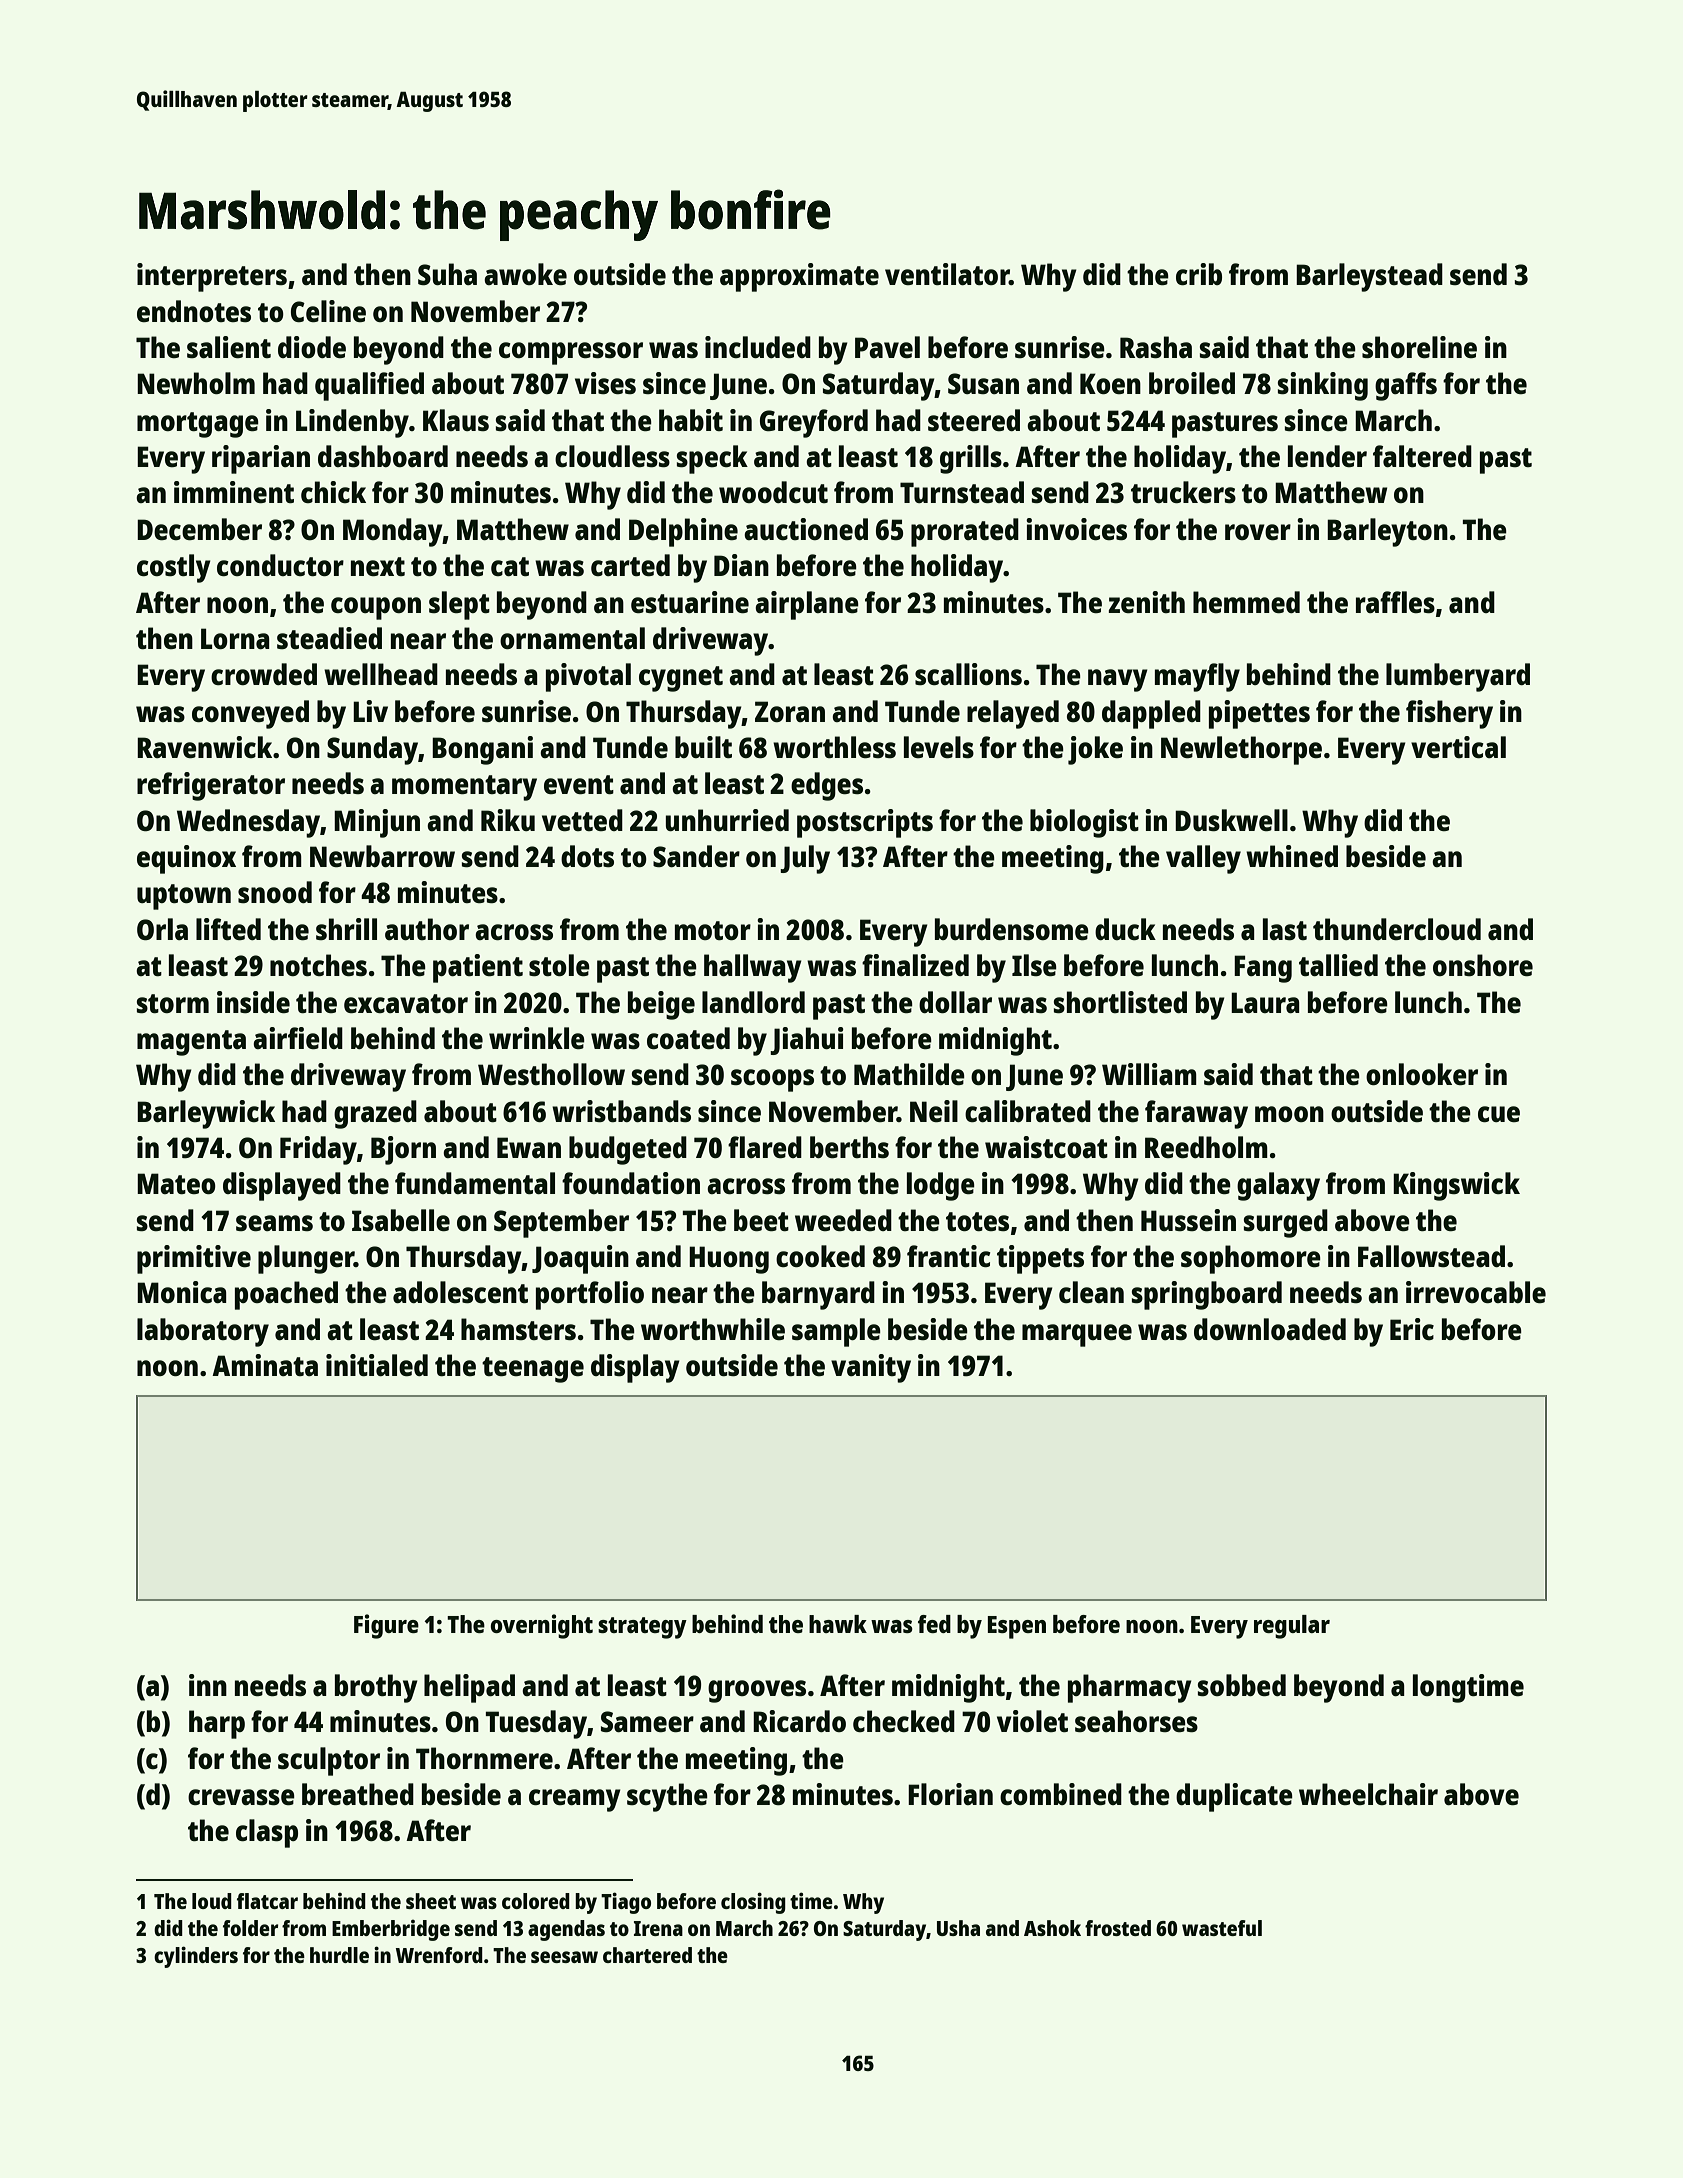 The image size is (1683, 2178). What do you see at coordinates (198, 425) in the screenshot?
I see `mortgage` at bounding box center [198, 425].
